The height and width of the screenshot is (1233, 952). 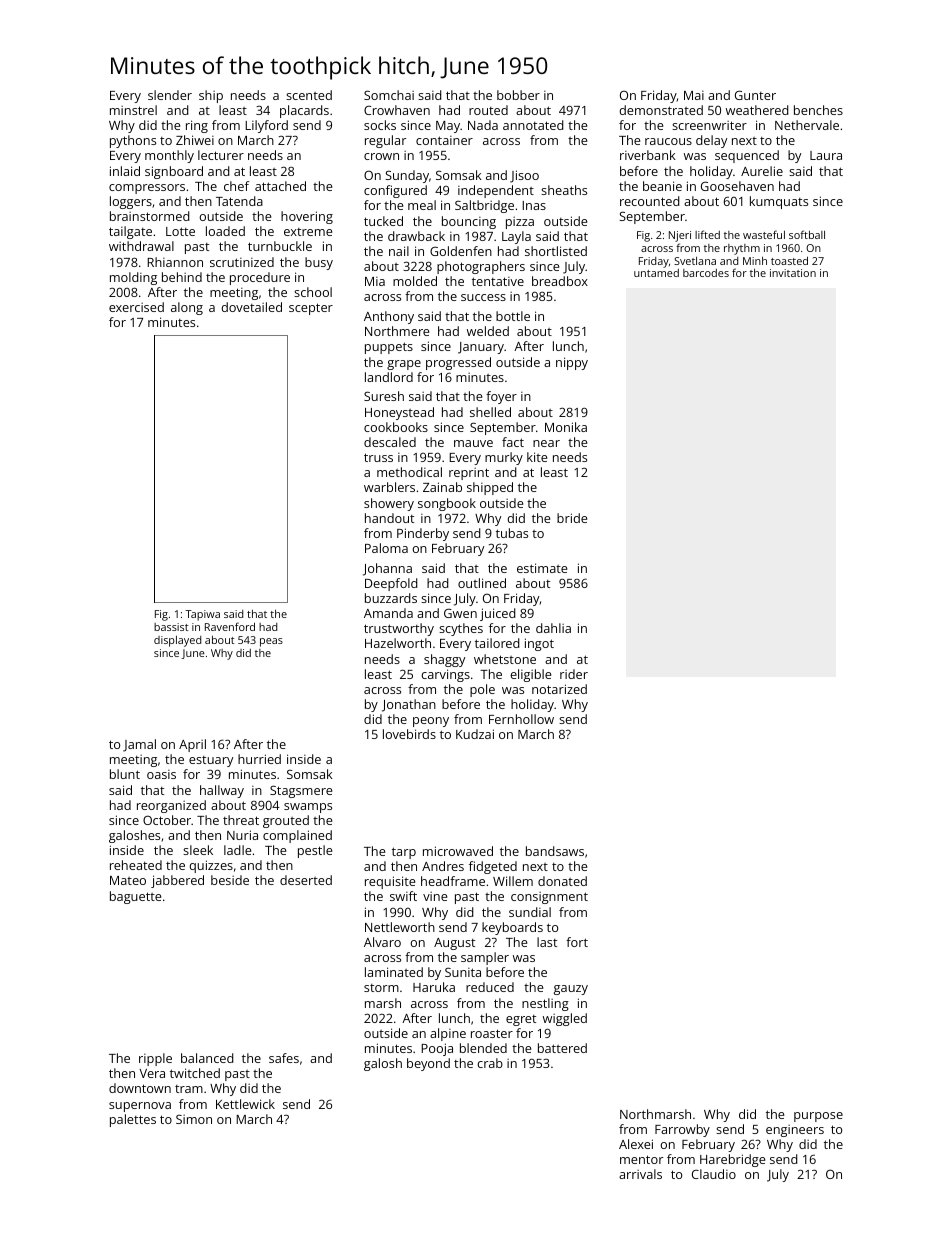 I want to click on Zainab, so click(x=442, y=487).
